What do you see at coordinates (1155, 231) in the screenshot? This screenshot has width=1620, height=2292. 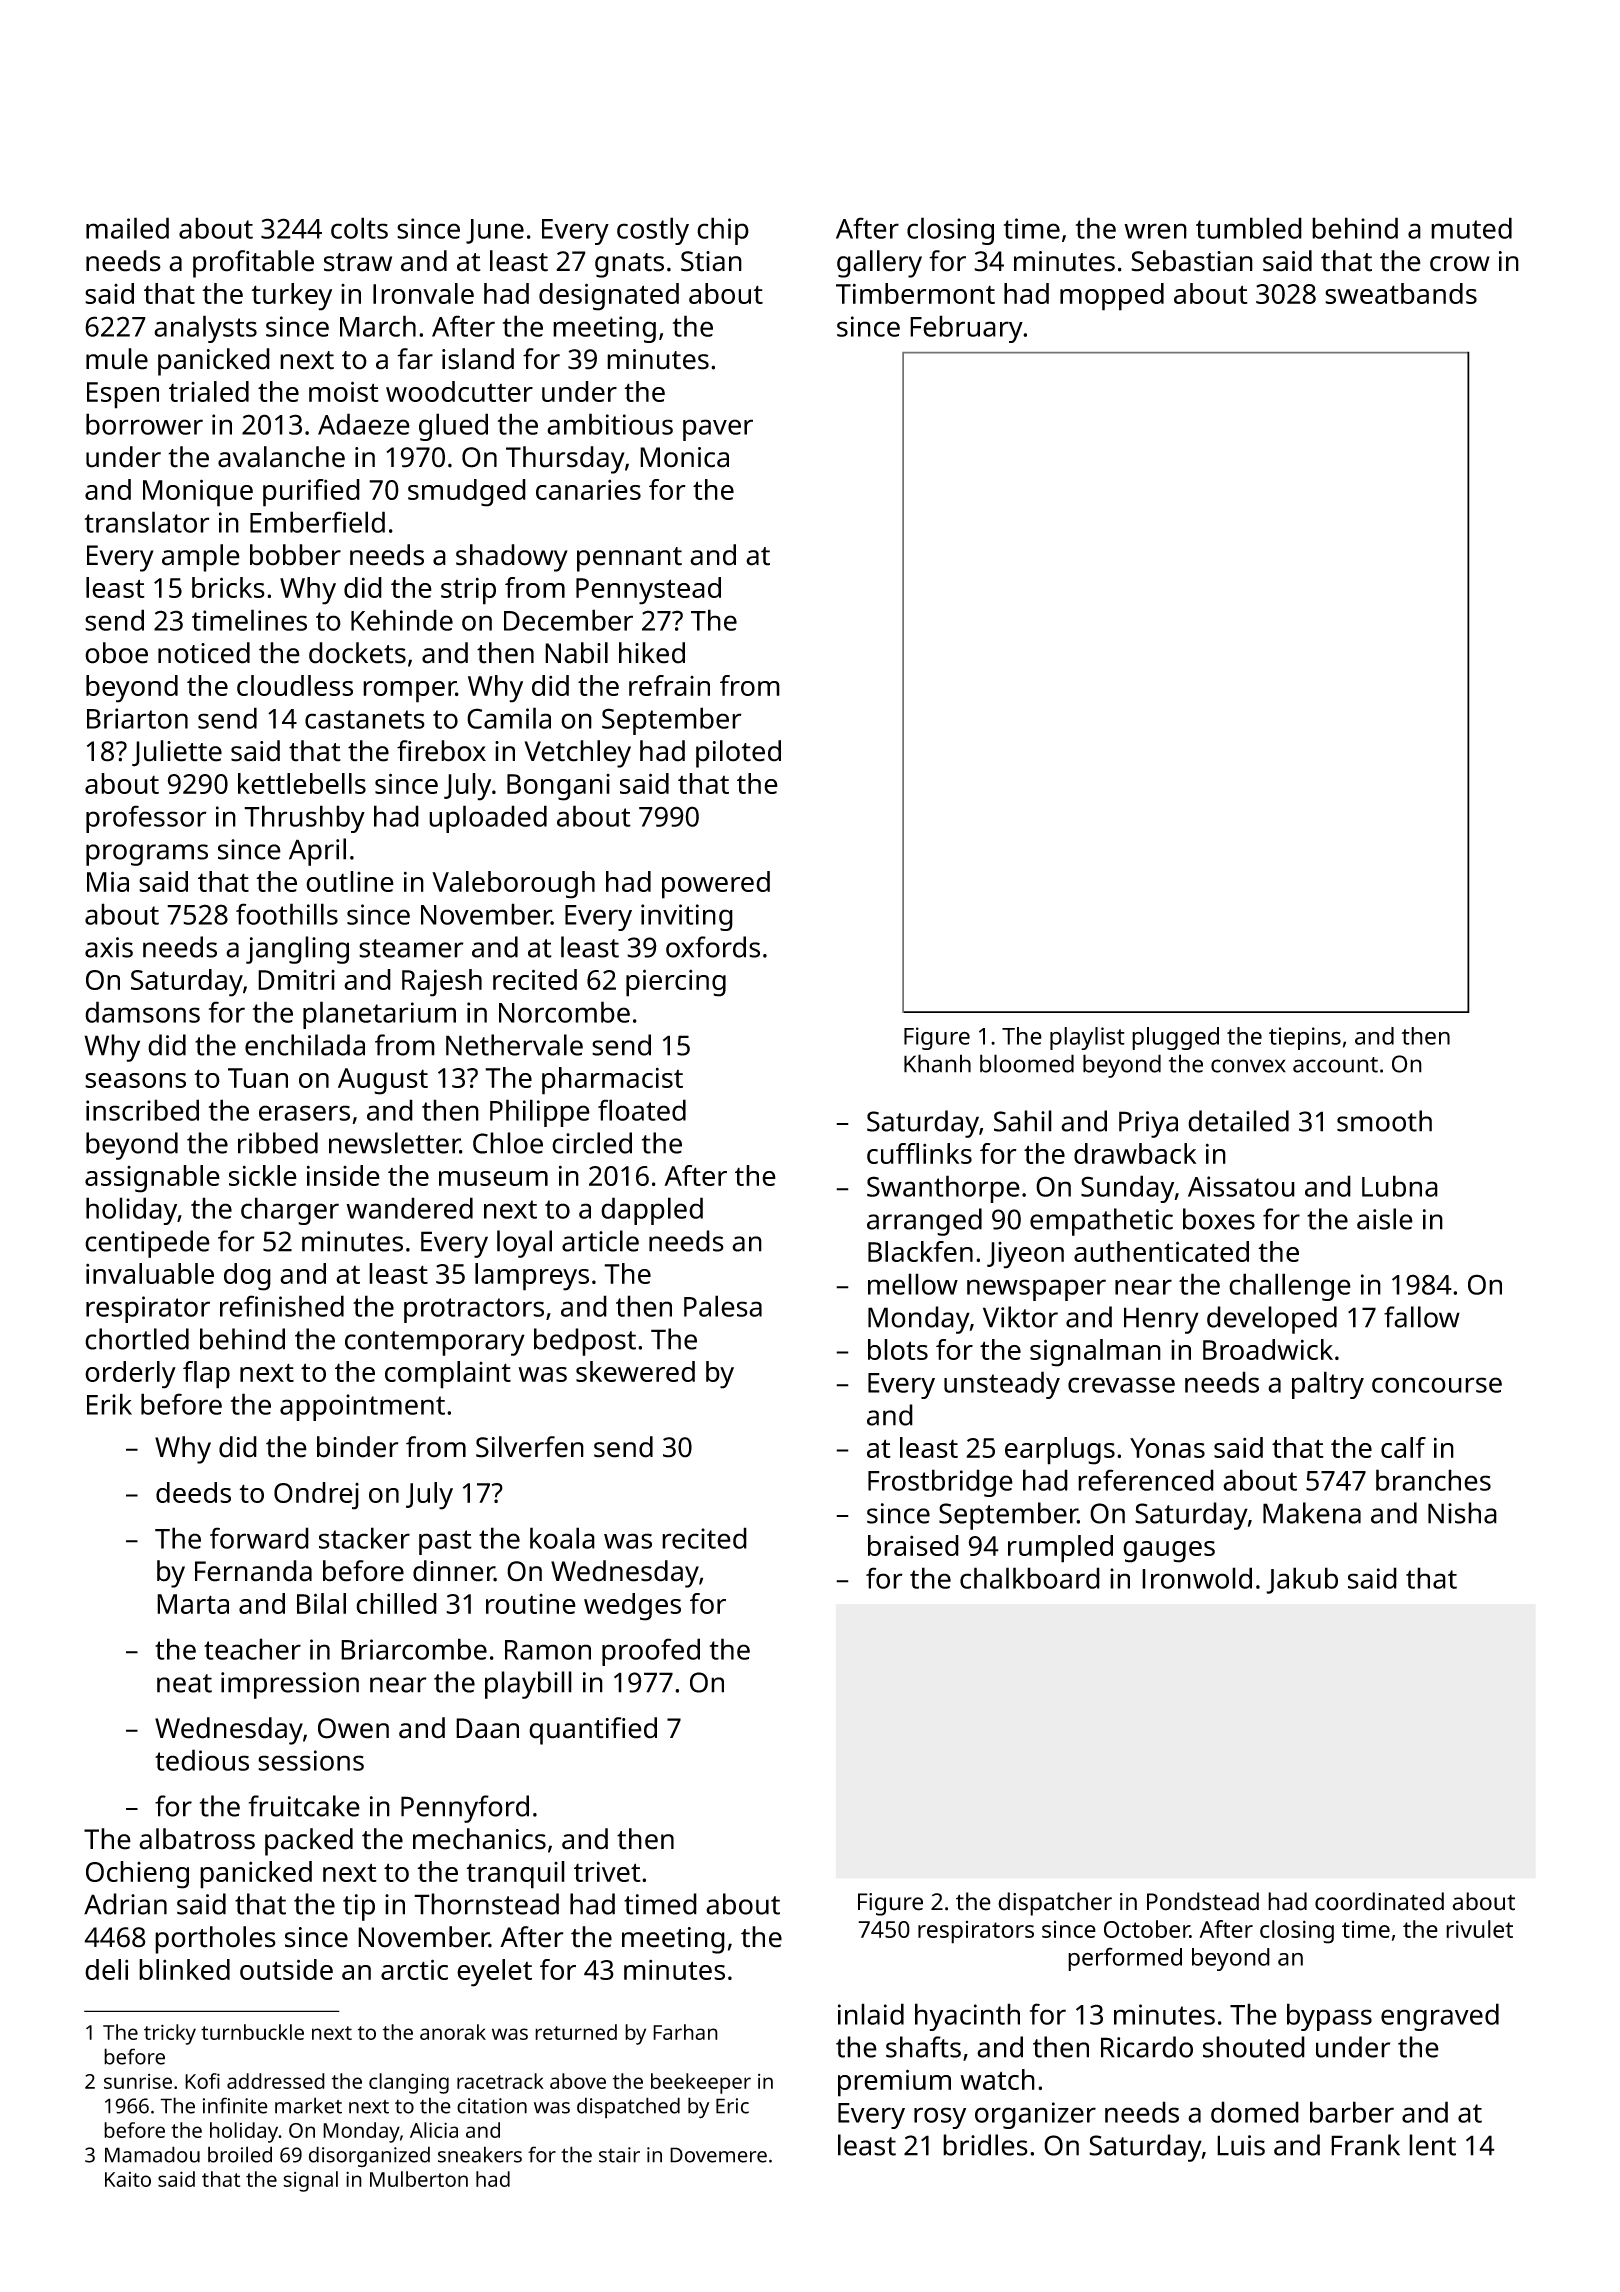 I see `wren` at bounding box center [1155, 231].
